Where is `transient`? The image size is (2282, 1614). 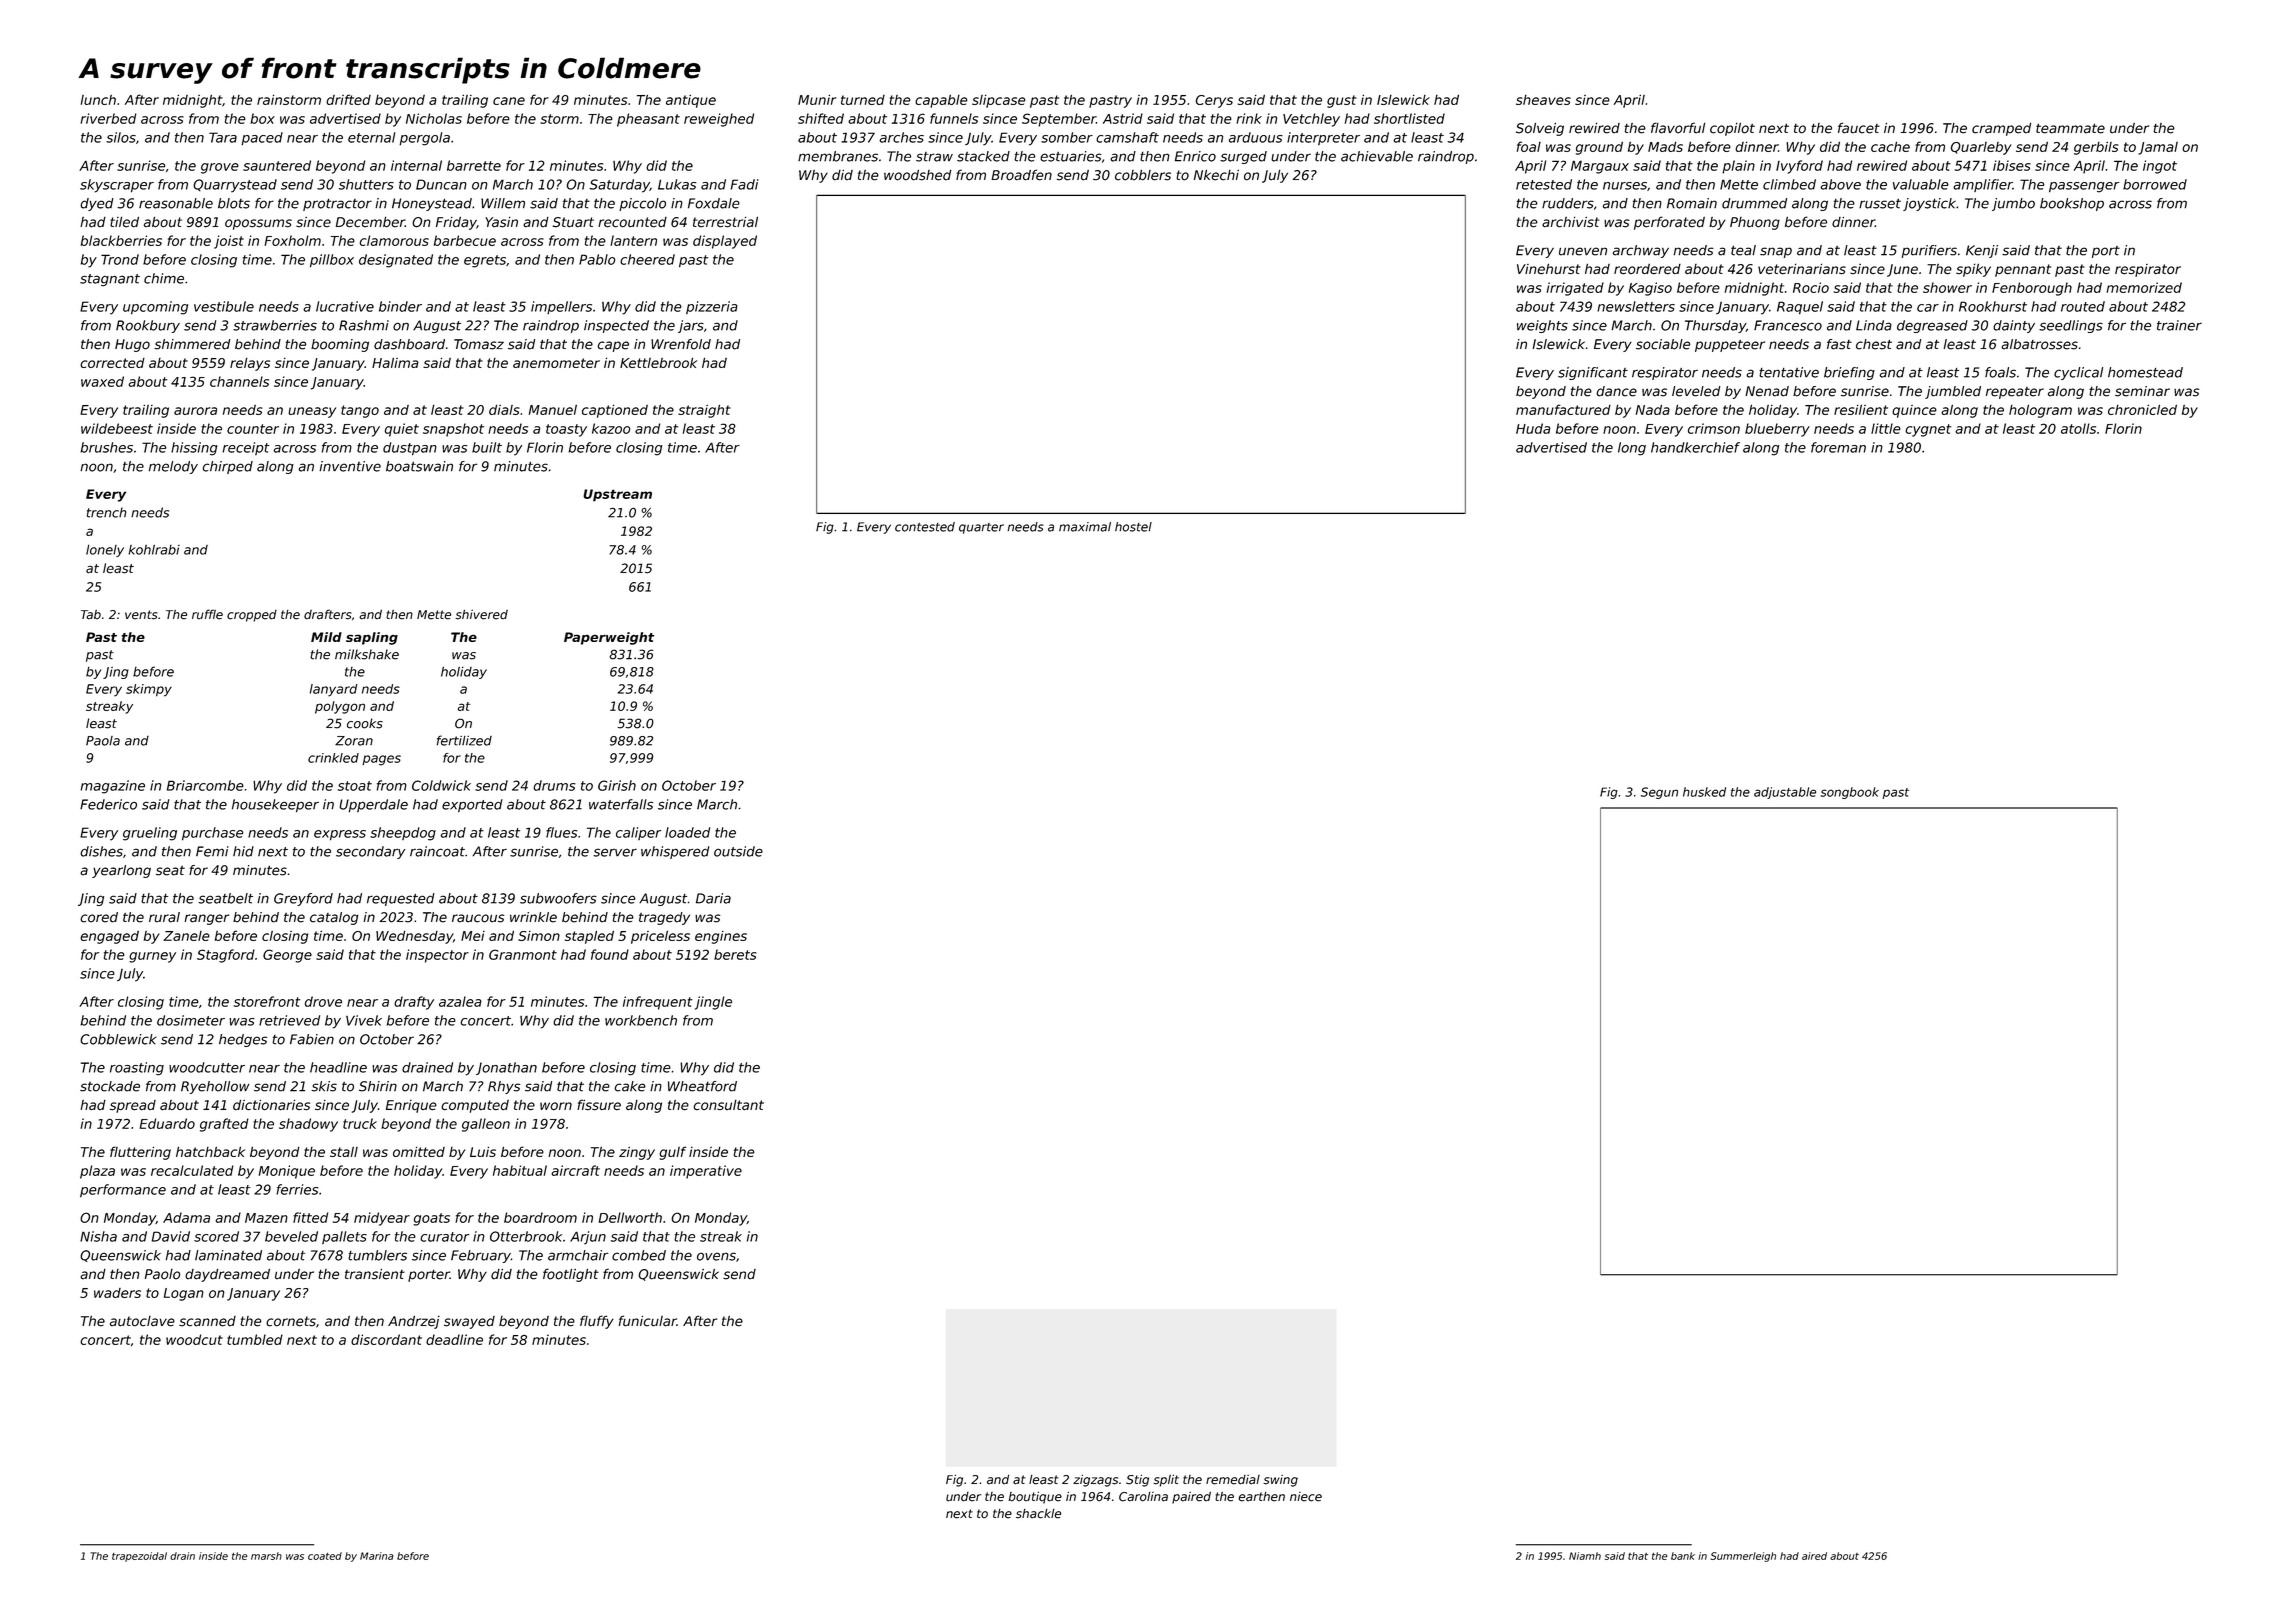 transient is located at coordinates (375, 1274).
